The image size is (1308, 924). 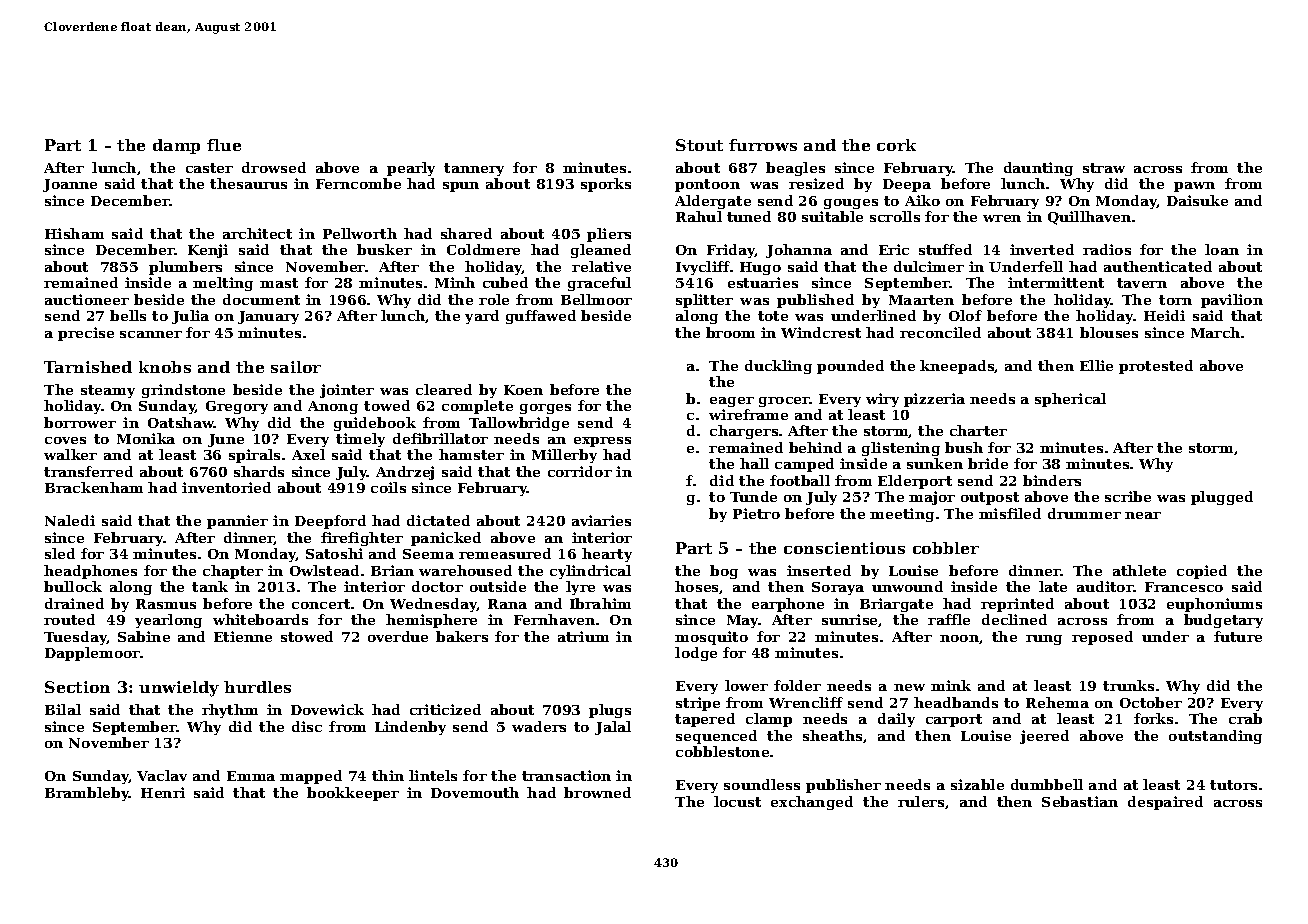 I want to click on eager, so click(x=732, y=402).
